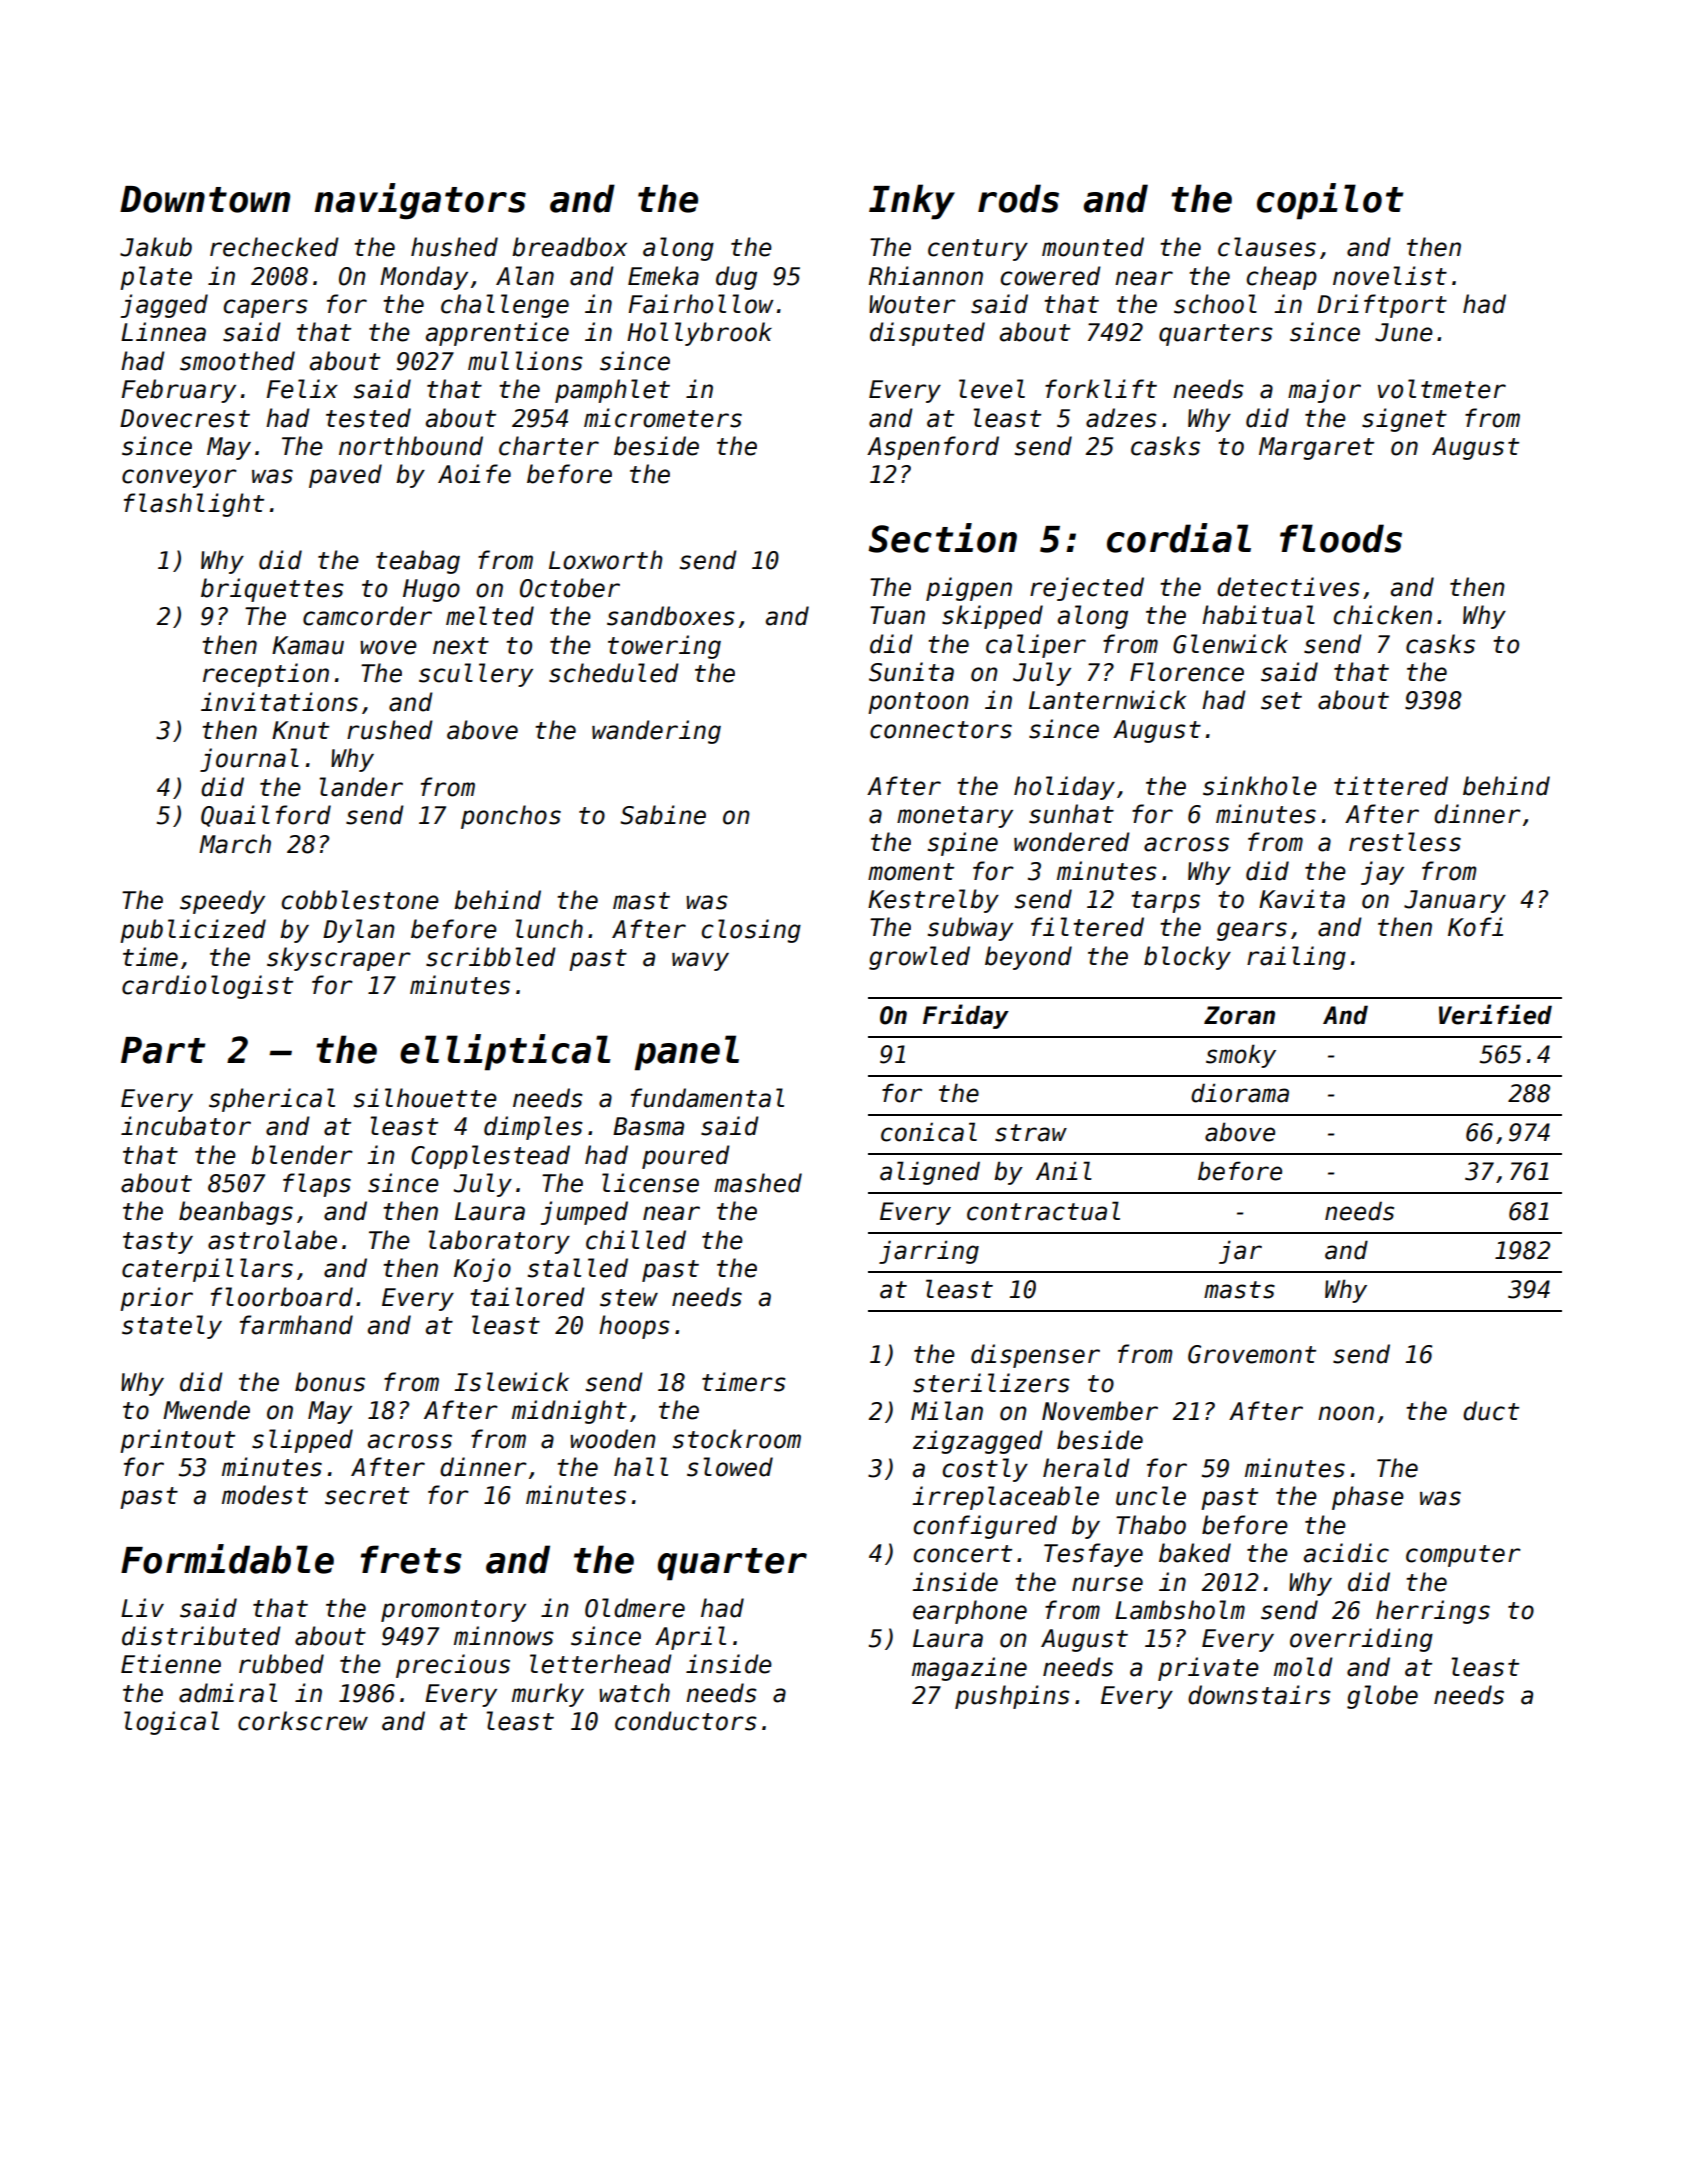 The image size is (1683, 2178). Describe the element at coordinates (1121, 418) in the screenshot. I see `adzes` at that location.
